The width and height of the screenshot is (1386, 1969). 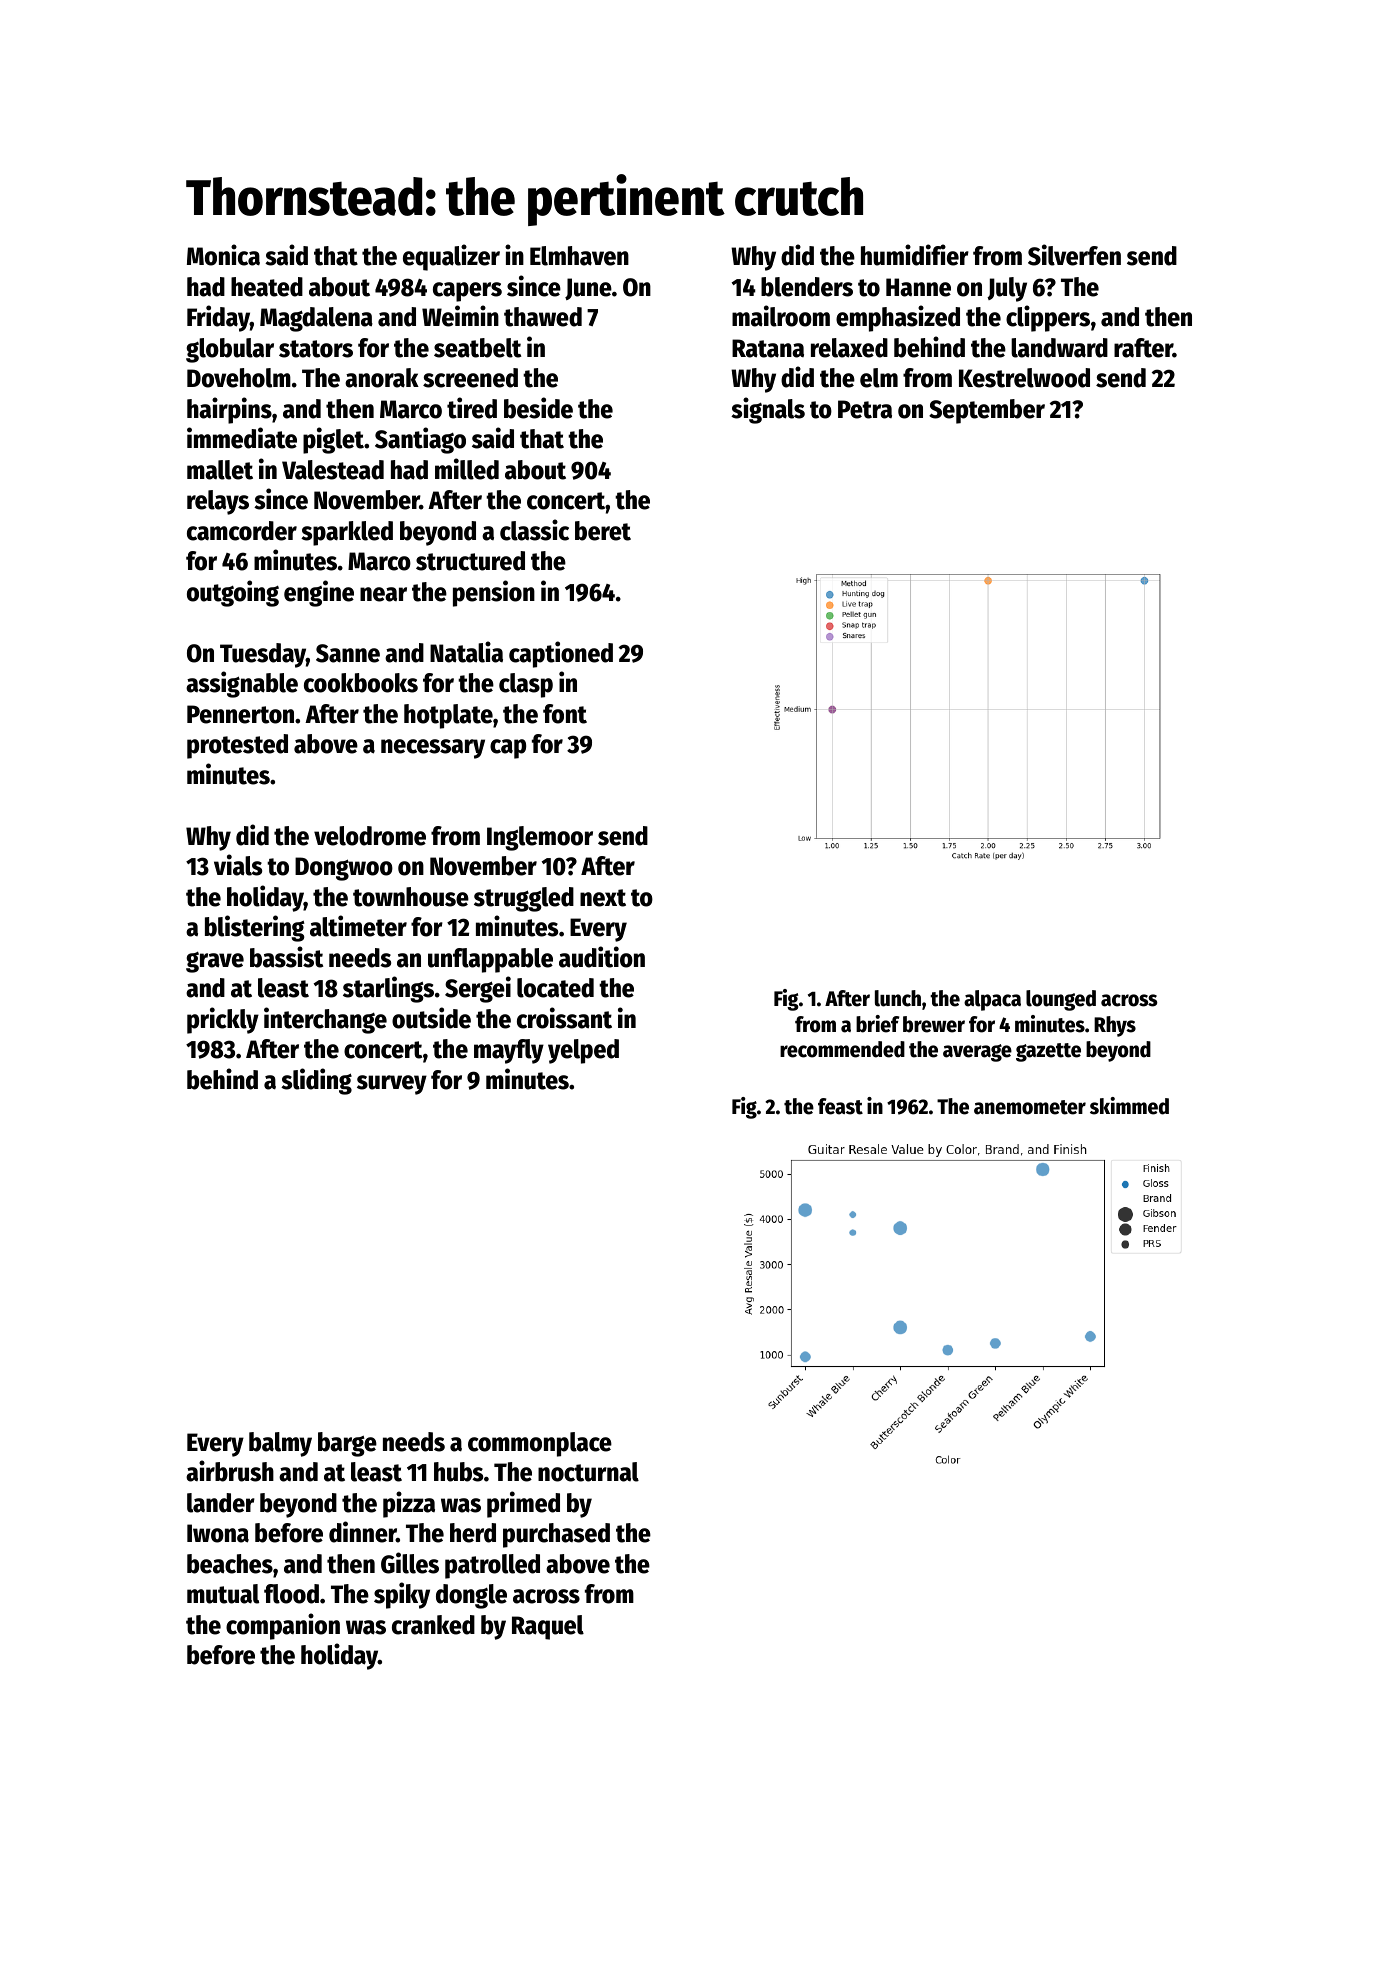 What do you see at coordinates (1024, 378) in the screenshot?
I see `Kestrelwood` at bounding box center [1024, 378].
